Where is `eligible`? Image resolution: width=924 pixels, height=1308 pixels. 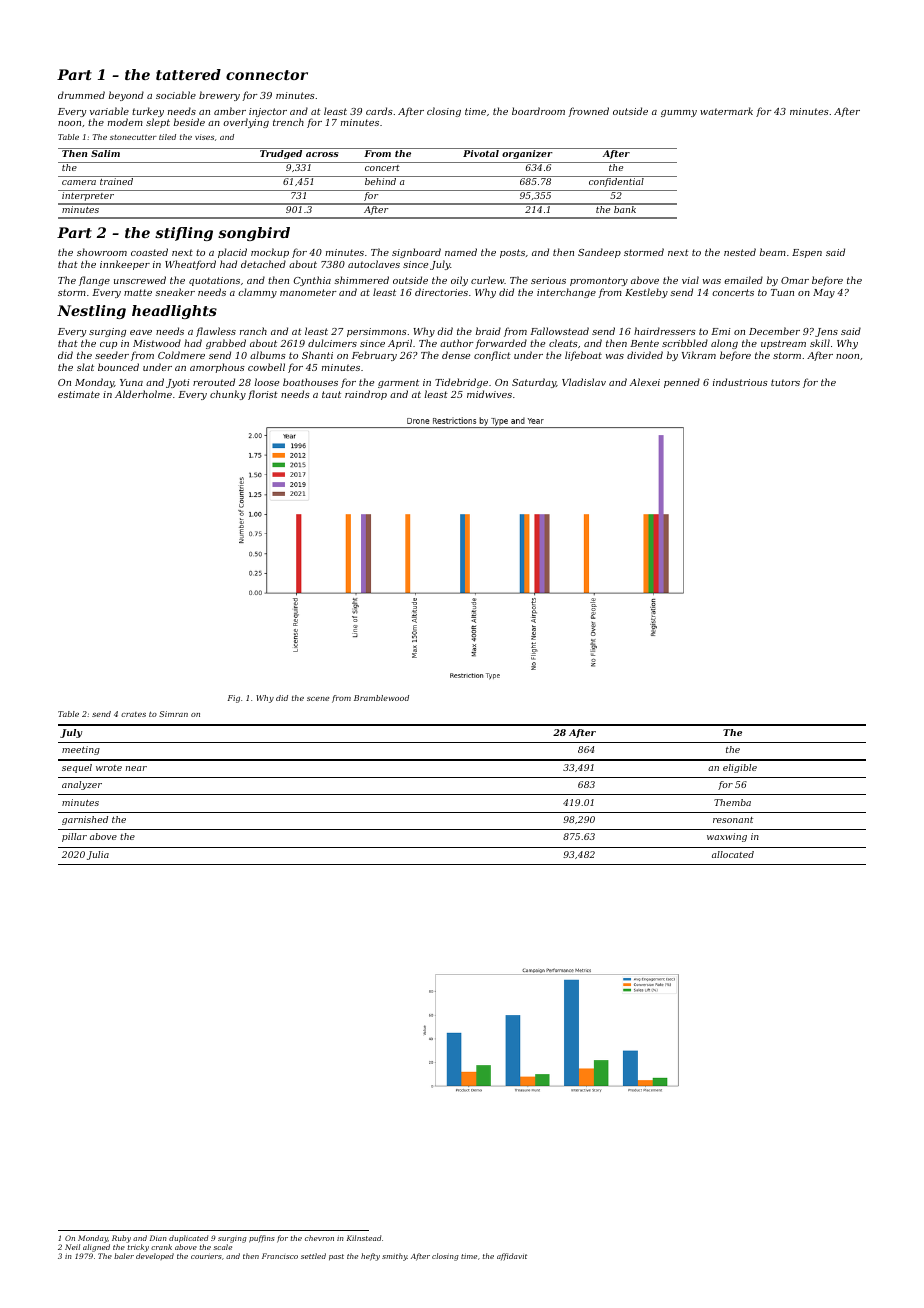
eligible is located at coordinates (740, 768).
